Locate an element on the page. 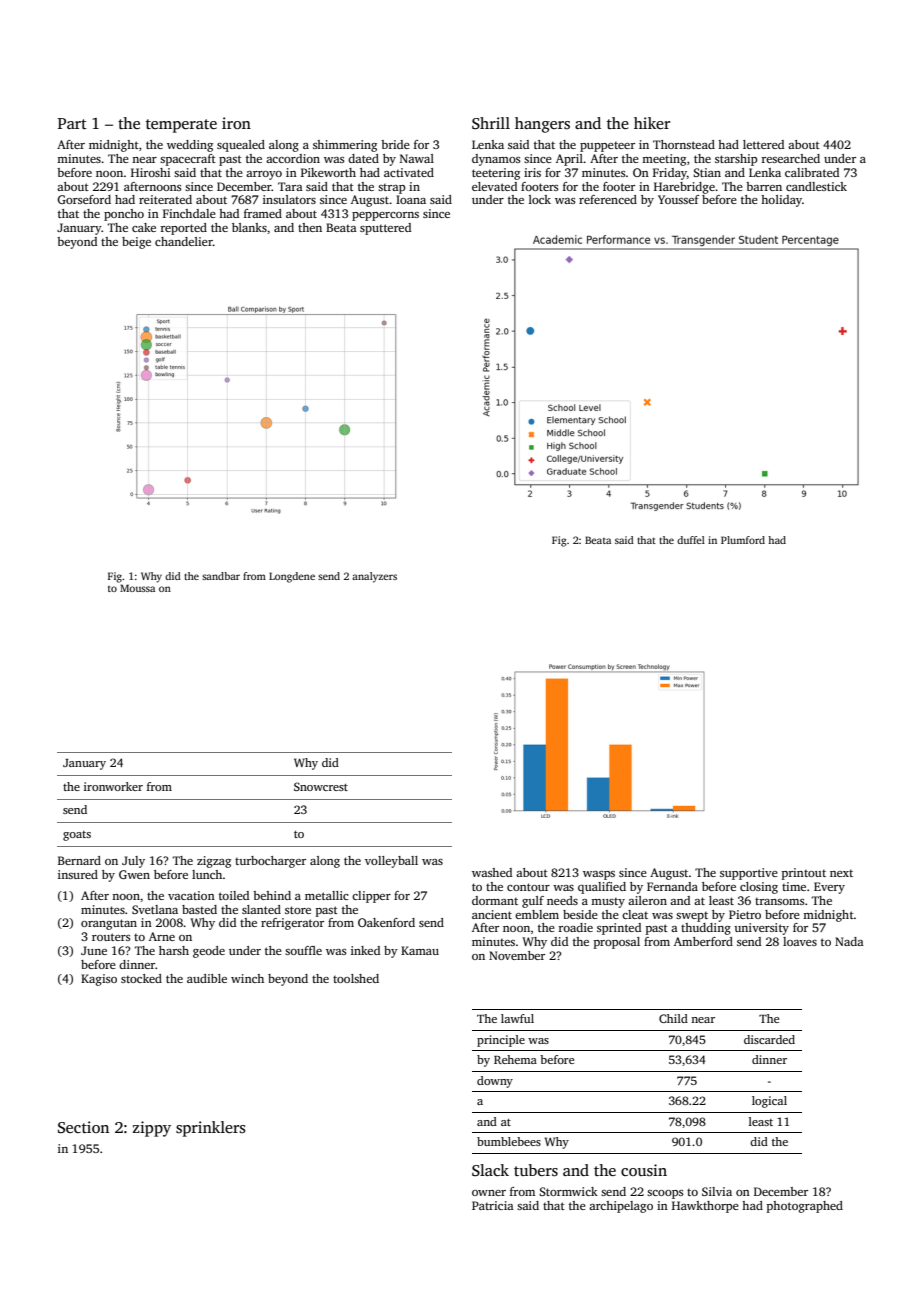 The width and height of the page is (924, 1308). chandelier is located at coordinates (184, 241).
